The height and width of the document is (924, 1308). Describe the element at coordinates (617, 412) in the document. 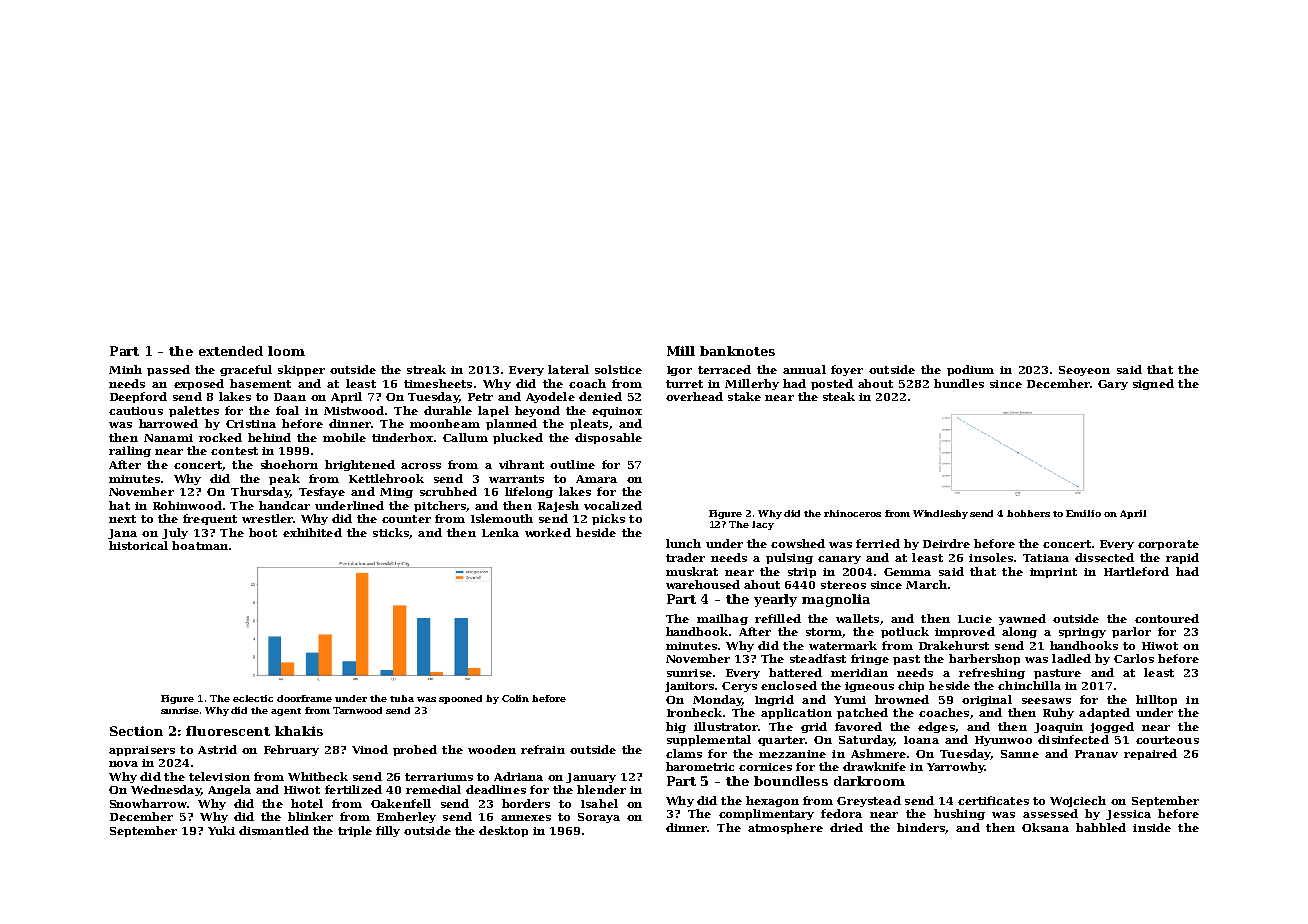

I see `equinox` at that location.
